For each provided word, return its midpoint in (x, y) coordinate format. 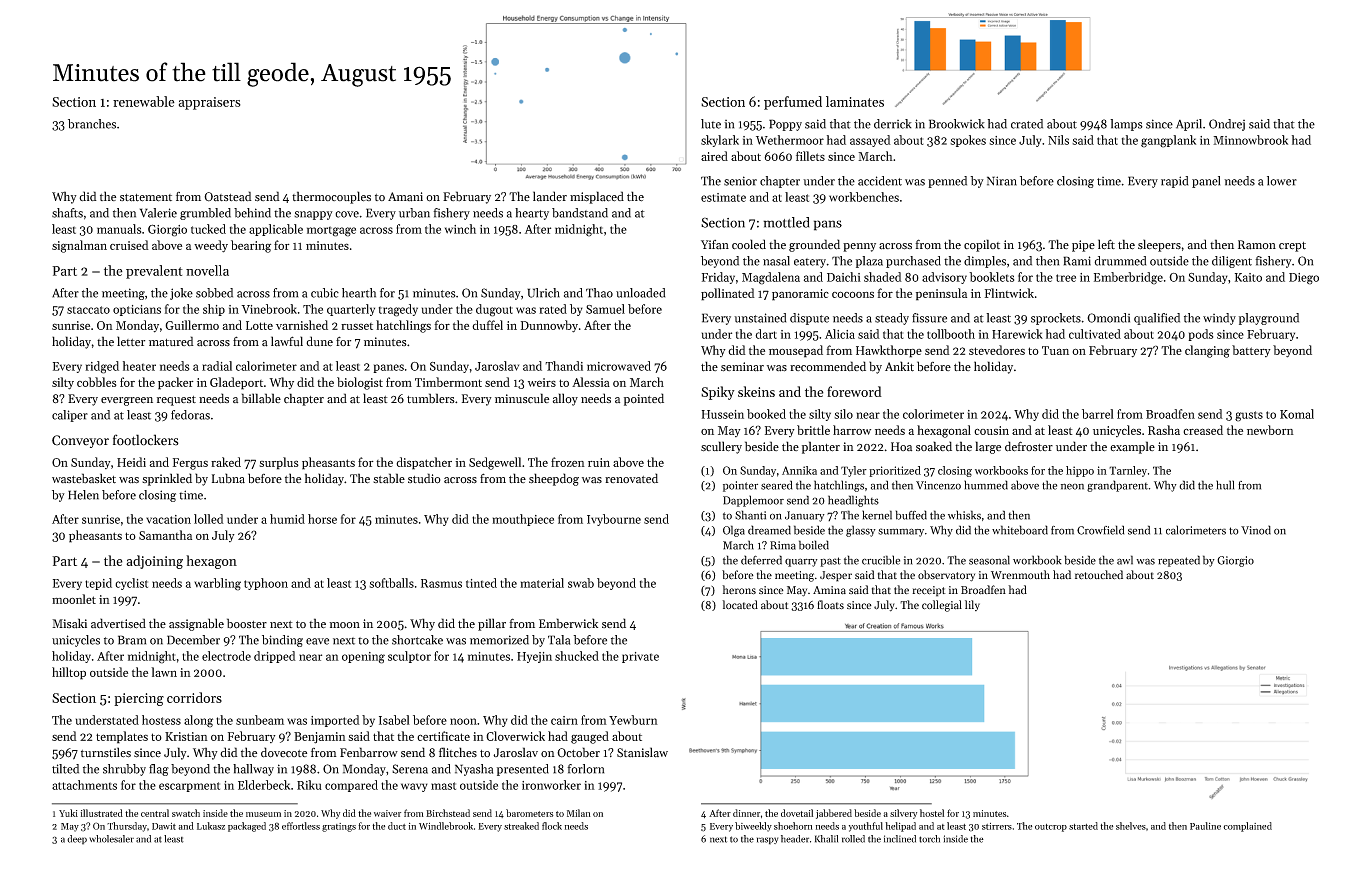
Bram (132, 640)
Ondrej (1227, 125)
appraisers (210, 103)
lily (972, 605)
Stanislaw (642, 752)
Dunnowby (549, 326)
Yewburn (633, 720)
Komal (1297, 414)
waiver (387, 813)
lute (711, 124)
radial (217, 366)
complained (1247, 827)
